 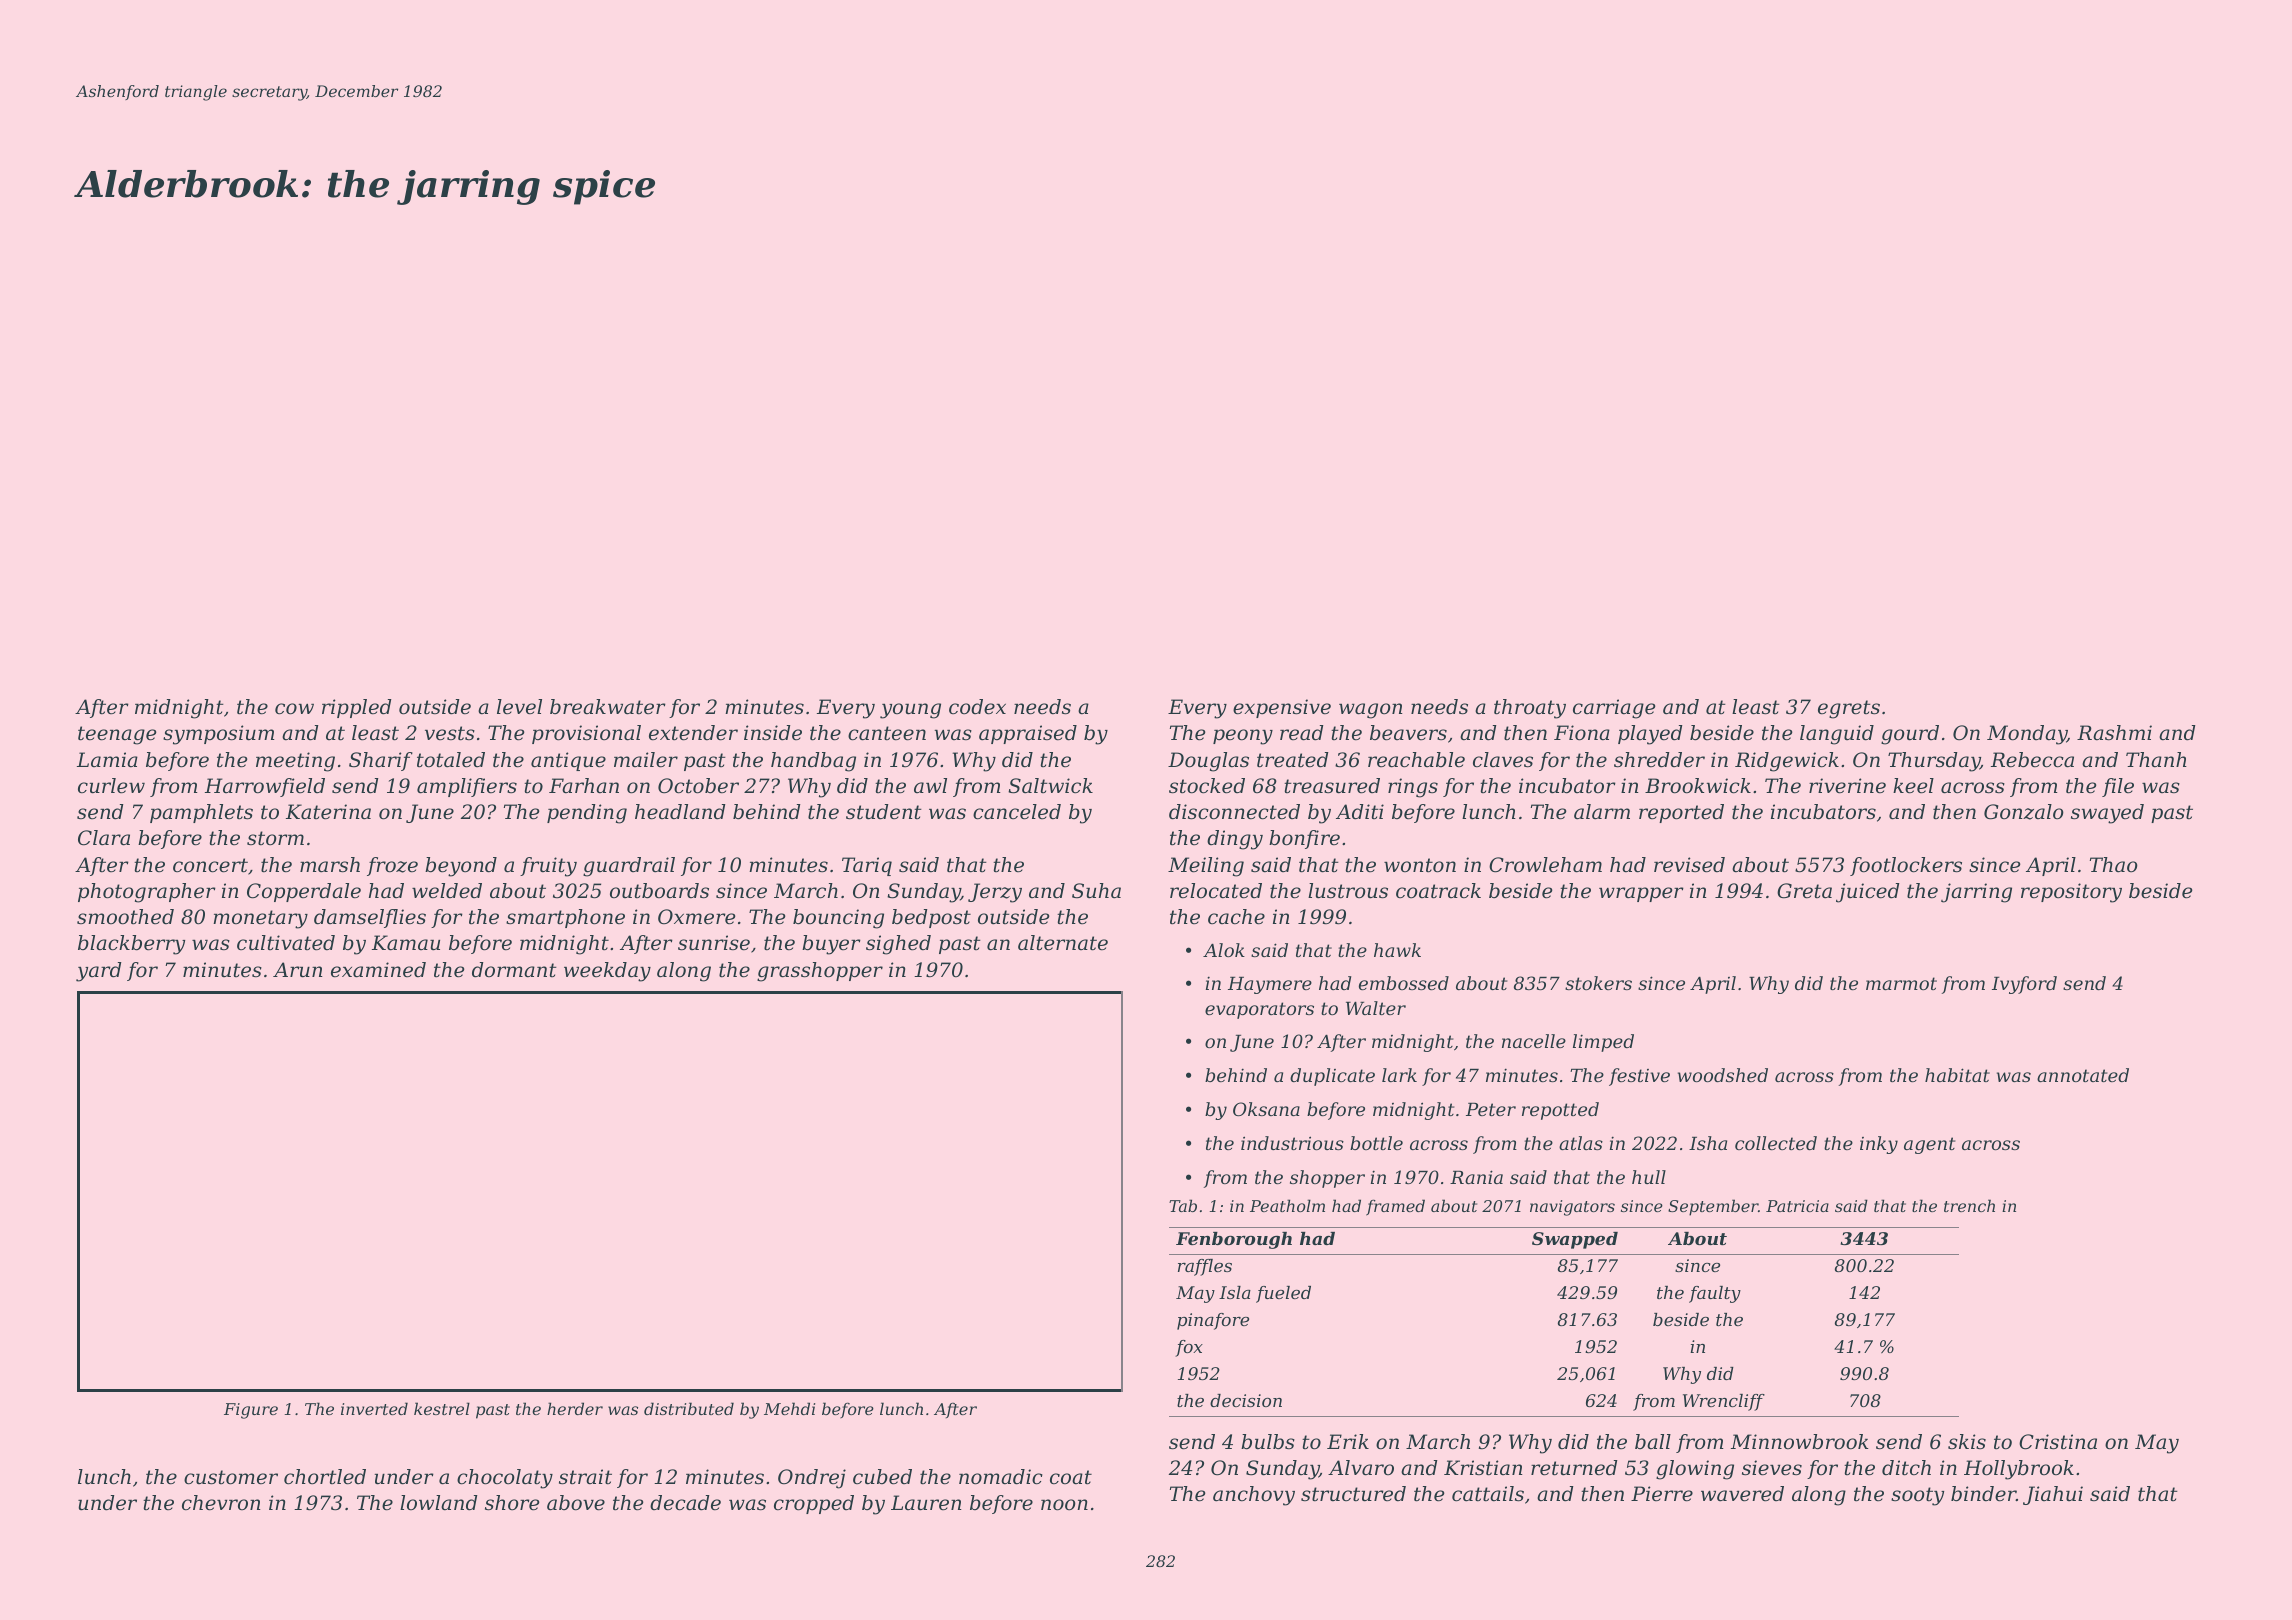 I want to click on pending, so click(x=587, y=814).
